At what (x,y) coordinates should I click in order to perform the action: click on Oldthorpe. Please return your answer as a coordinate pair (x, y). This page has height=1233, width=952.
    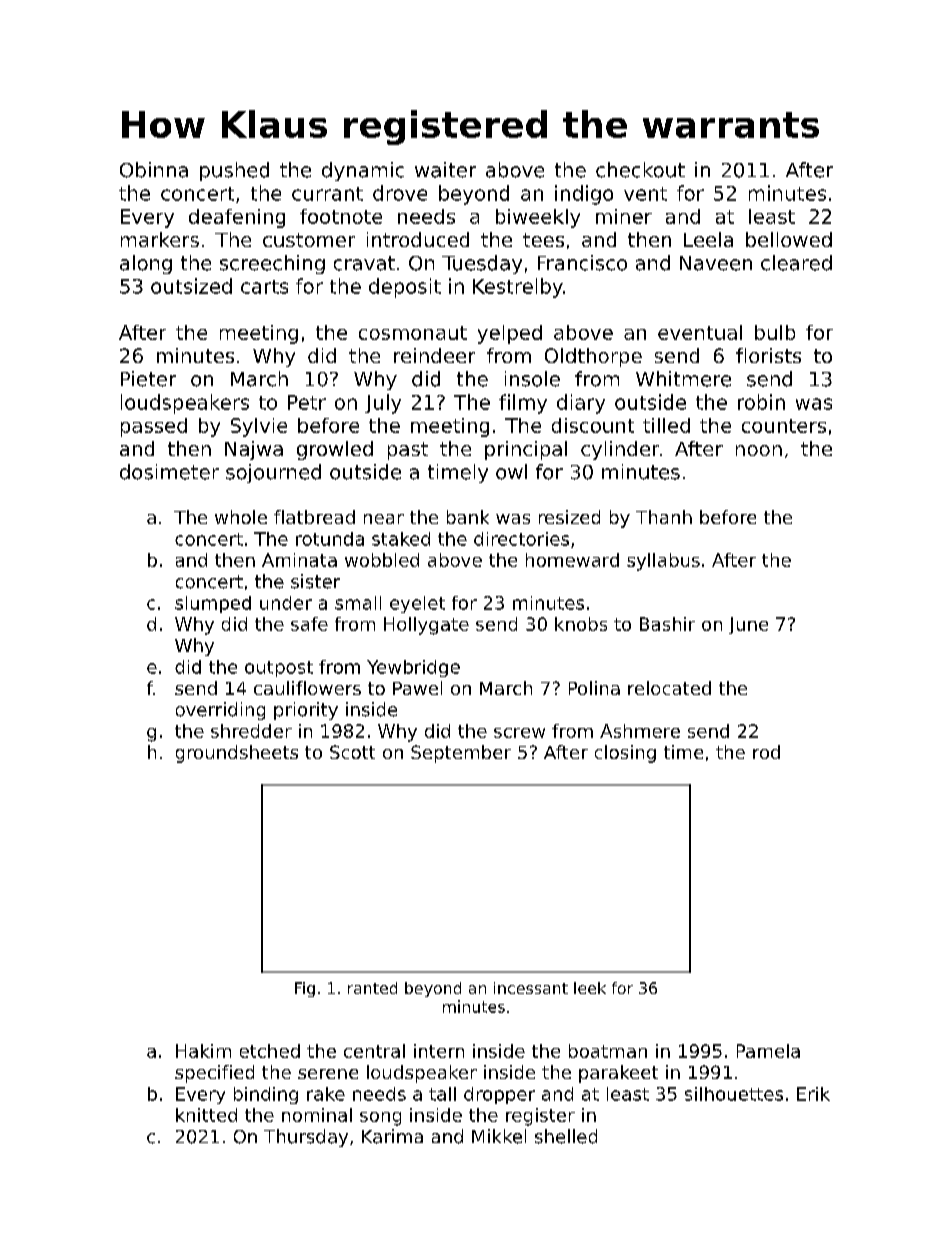
    Looking at the image, I should click on (593, 357).
